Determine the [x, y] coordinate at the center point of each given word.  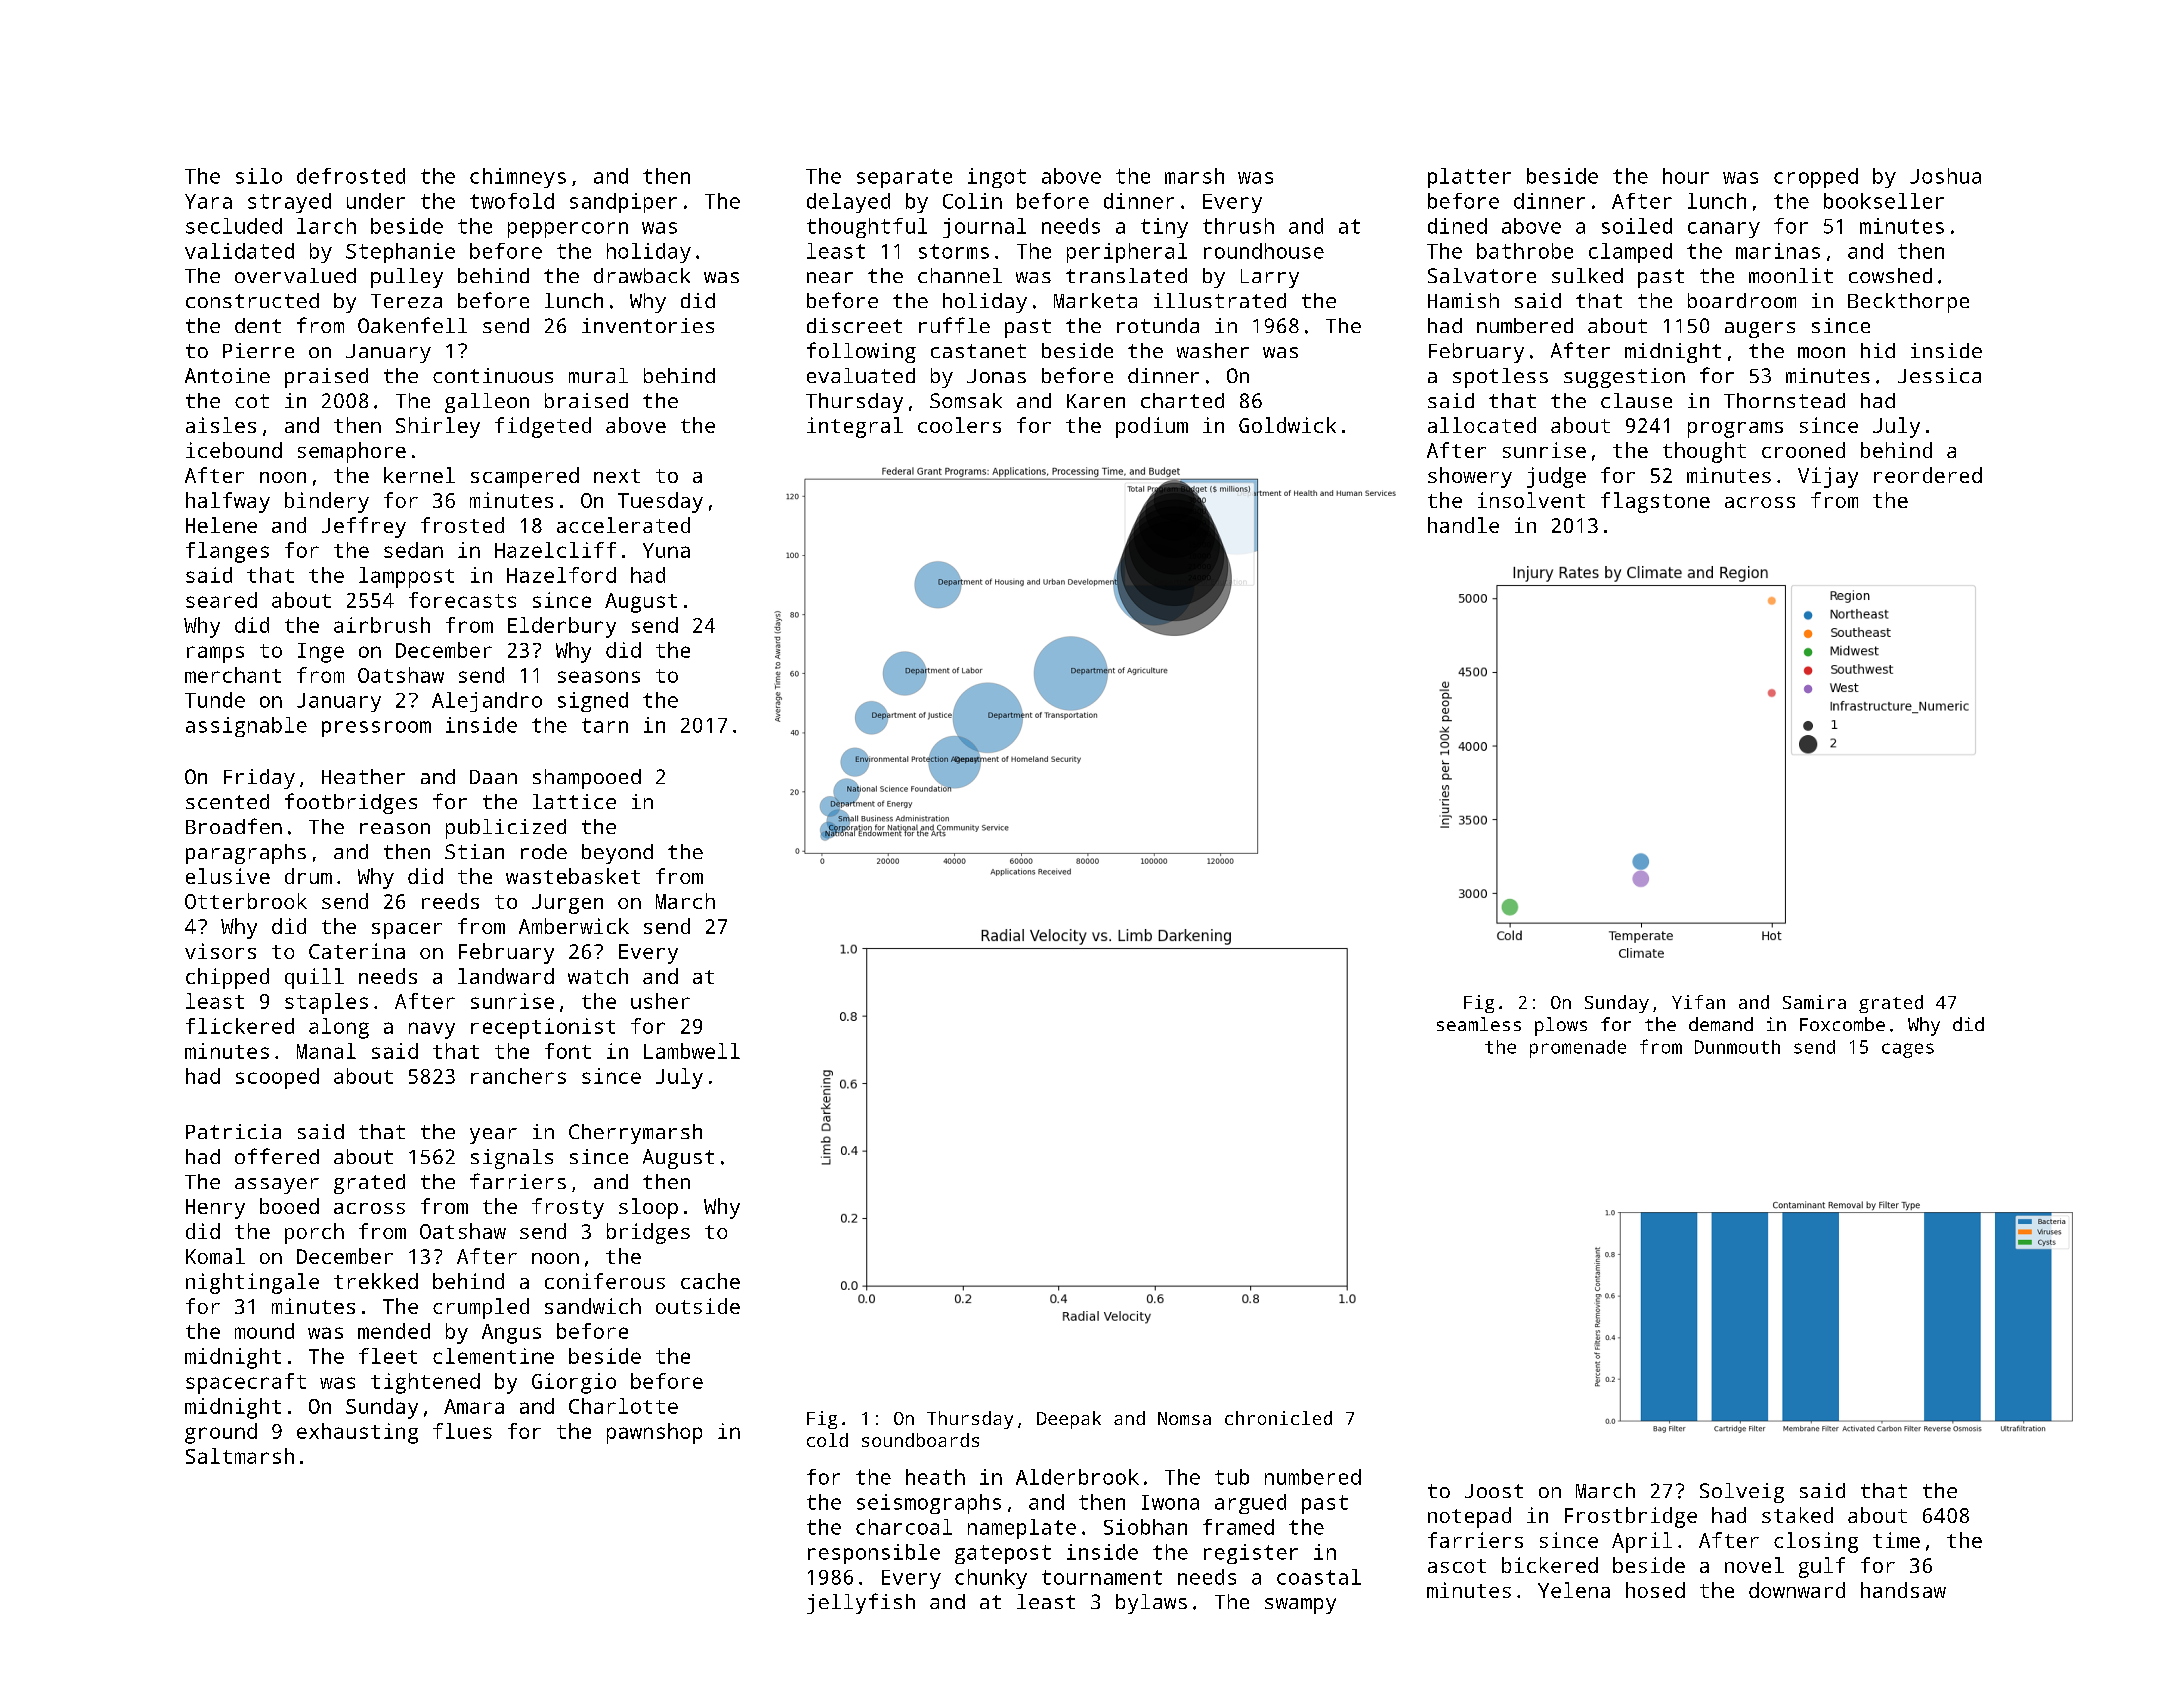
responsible [874, 1554]
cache [710, 1281]
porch [314, 1233]
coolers [959, 425]
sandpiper [623, 203]
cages [1908, 1050]
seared [221, 600]
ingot [997, 178]
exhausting [357, 1433]
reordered [1928, 475]
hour [1686, 176]
